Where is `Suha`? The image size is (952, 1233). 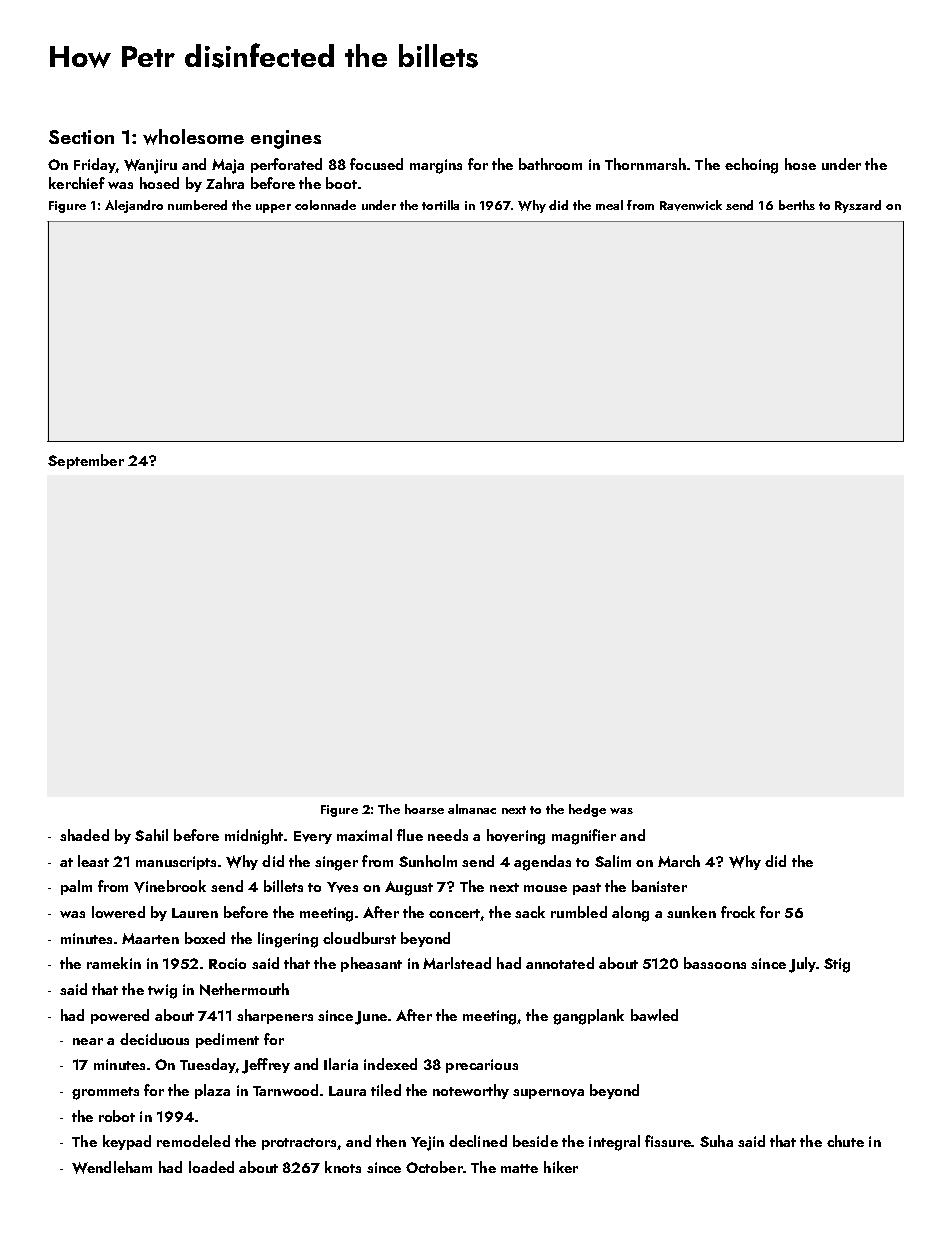
Suha is located at coordinates (716, 1141).
